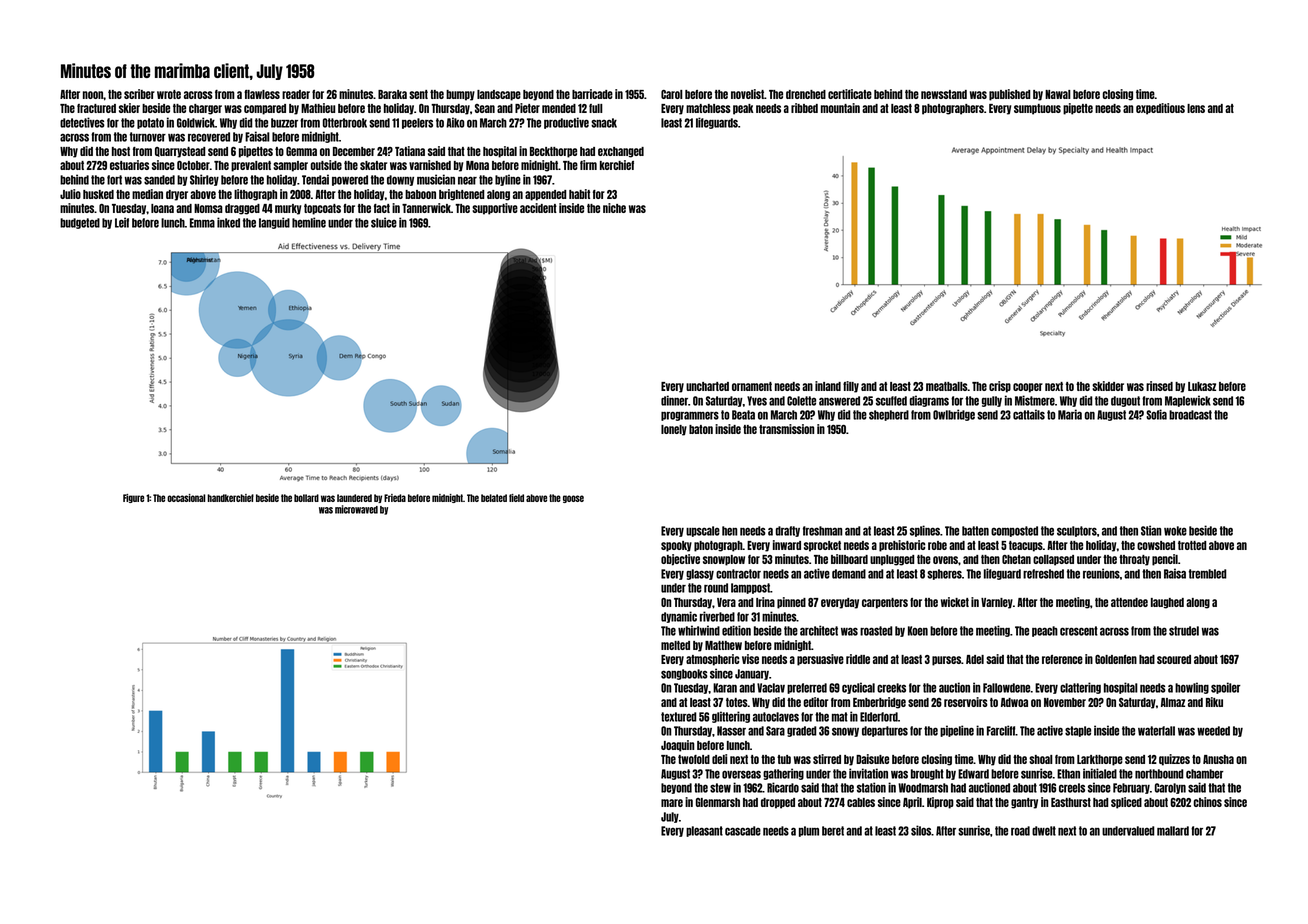  I want to click on mare, so click(672, 803).
